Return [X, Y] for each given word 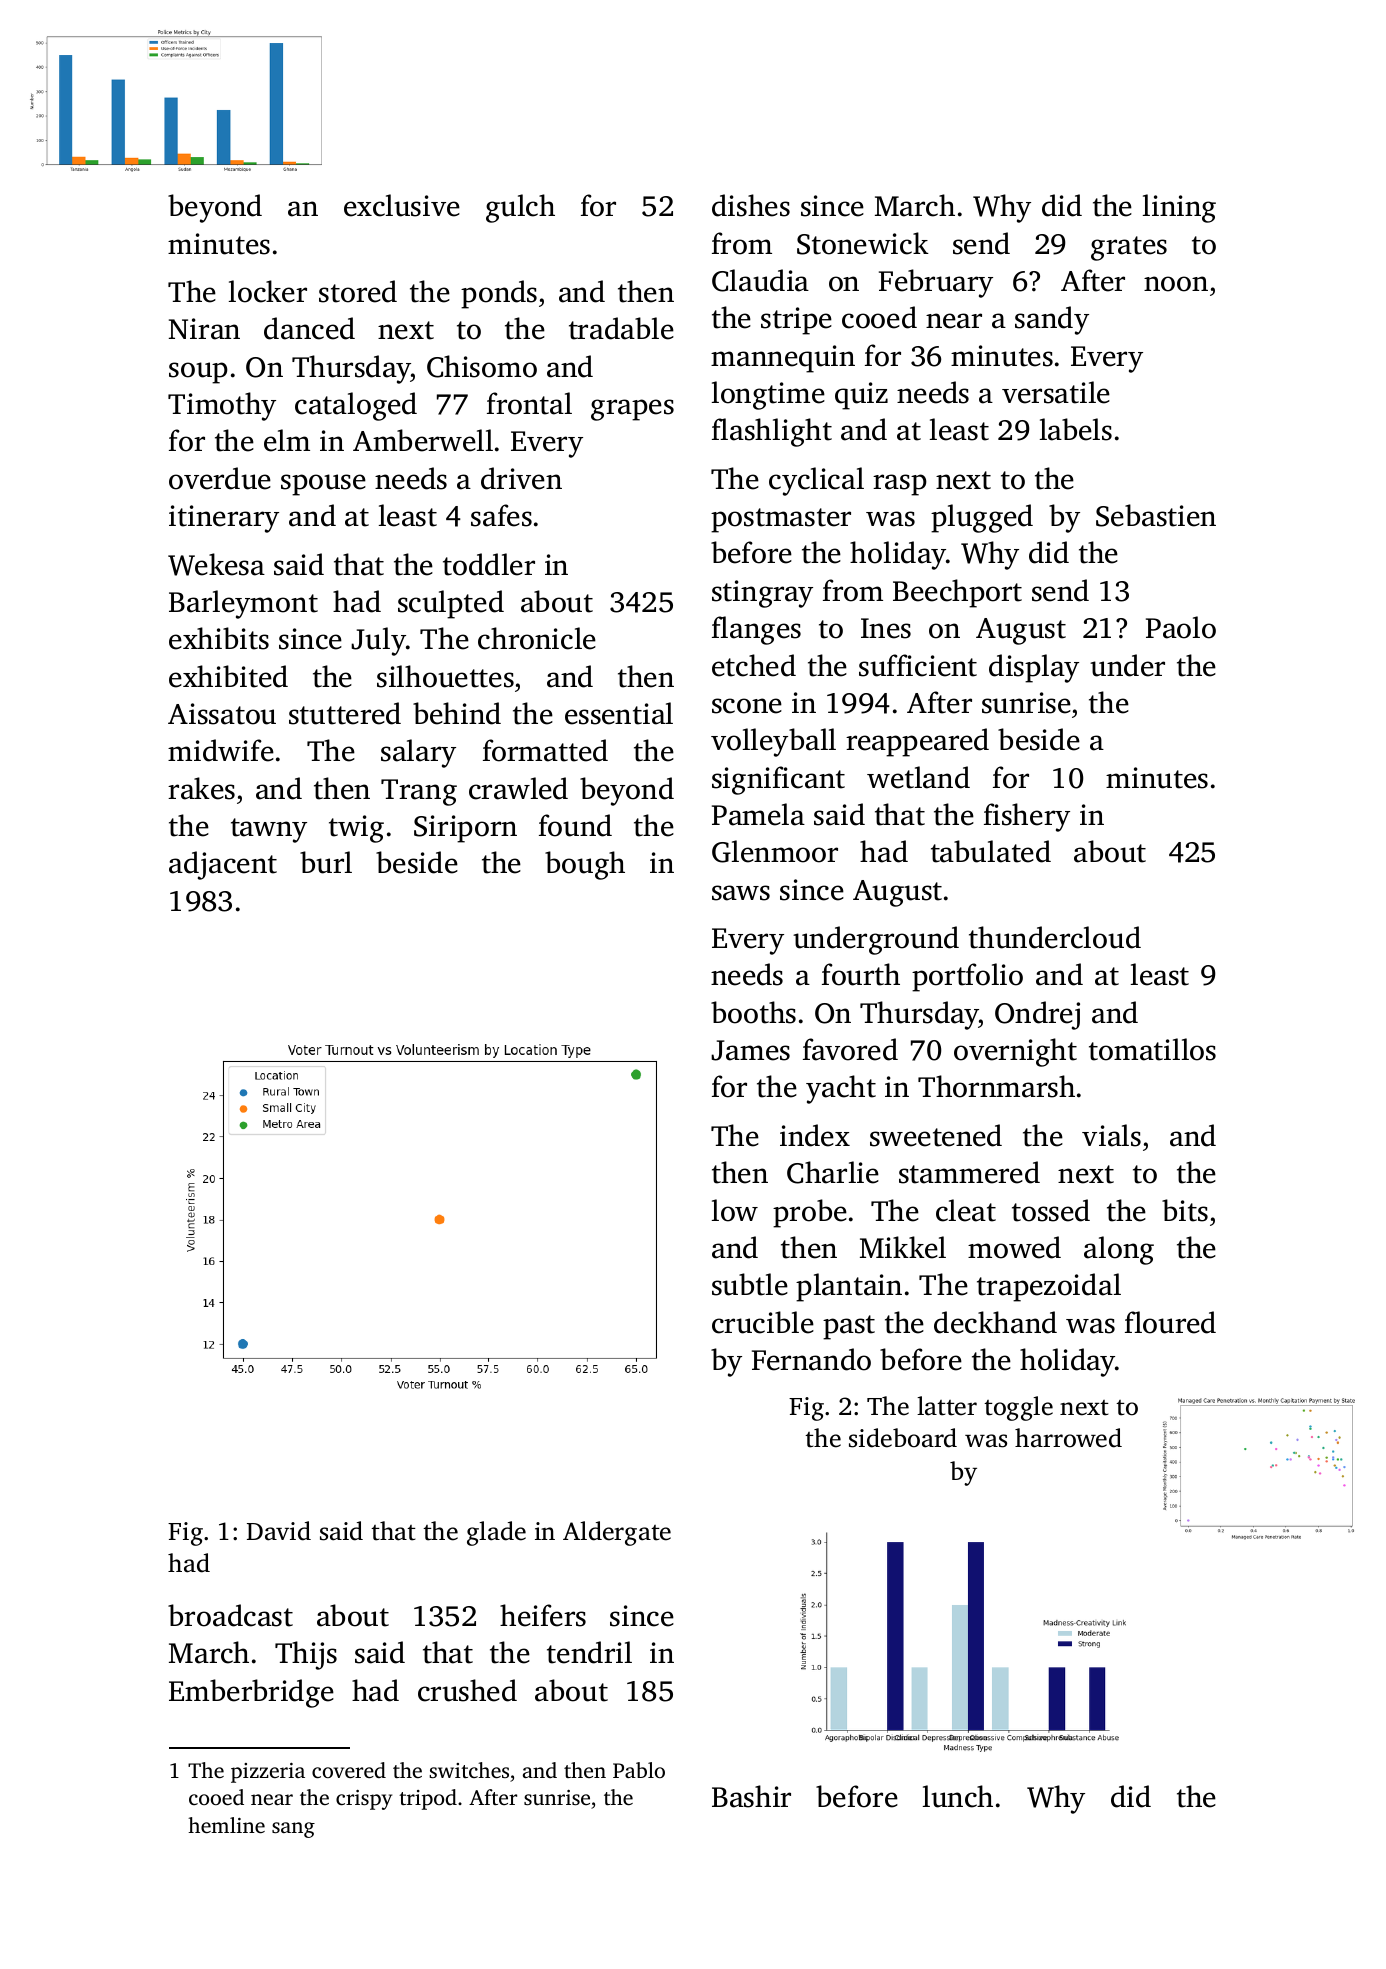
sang [293, 1830]
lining [1179, 208]
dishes [751, 205]
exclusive [402, 205]
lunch [958, 1796]
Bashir [751, 1796]
